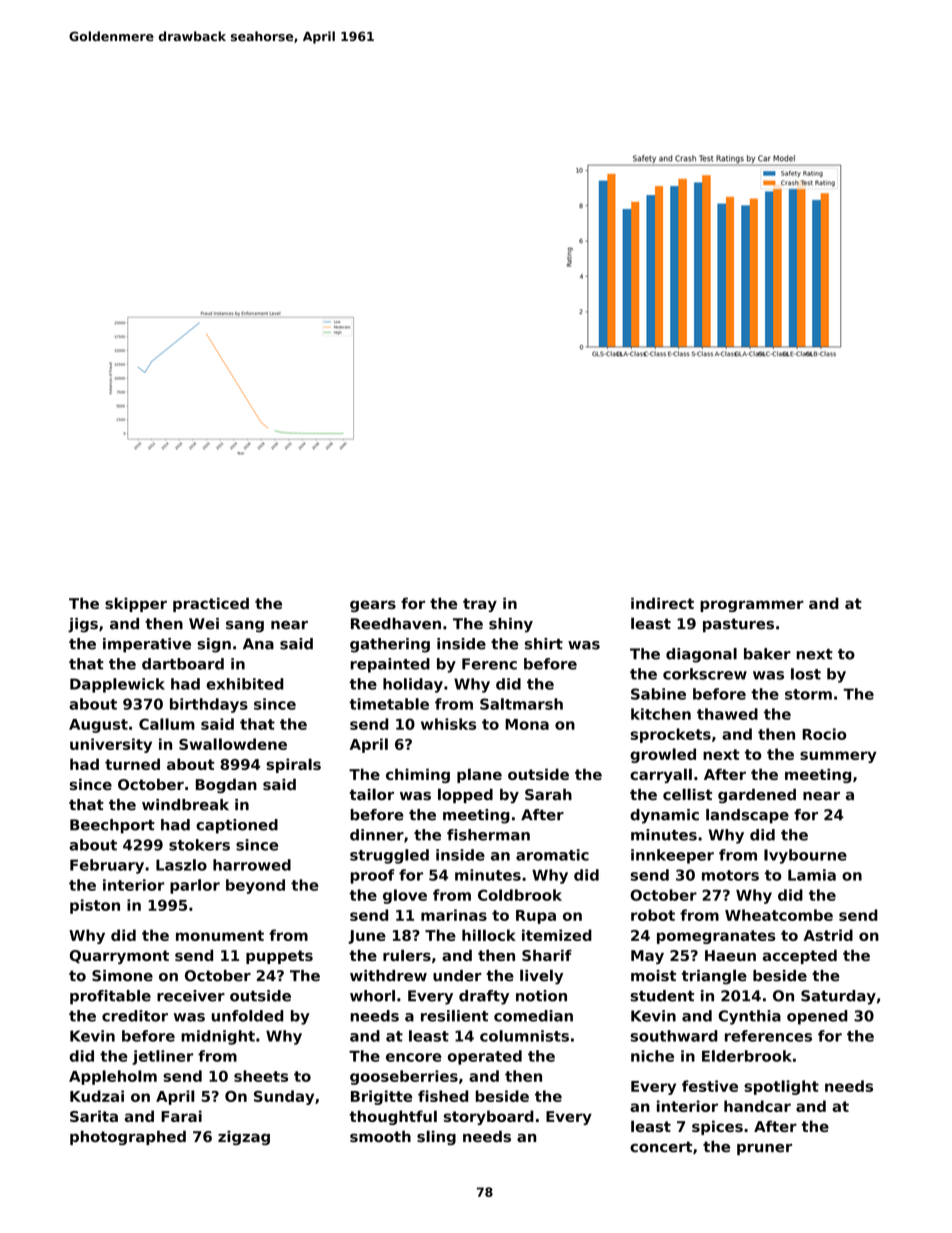 This screenshot has width=952, height=1233. Describe the element at coordinates (465, 795) in the screenshot. I see `lopped` at that location.
